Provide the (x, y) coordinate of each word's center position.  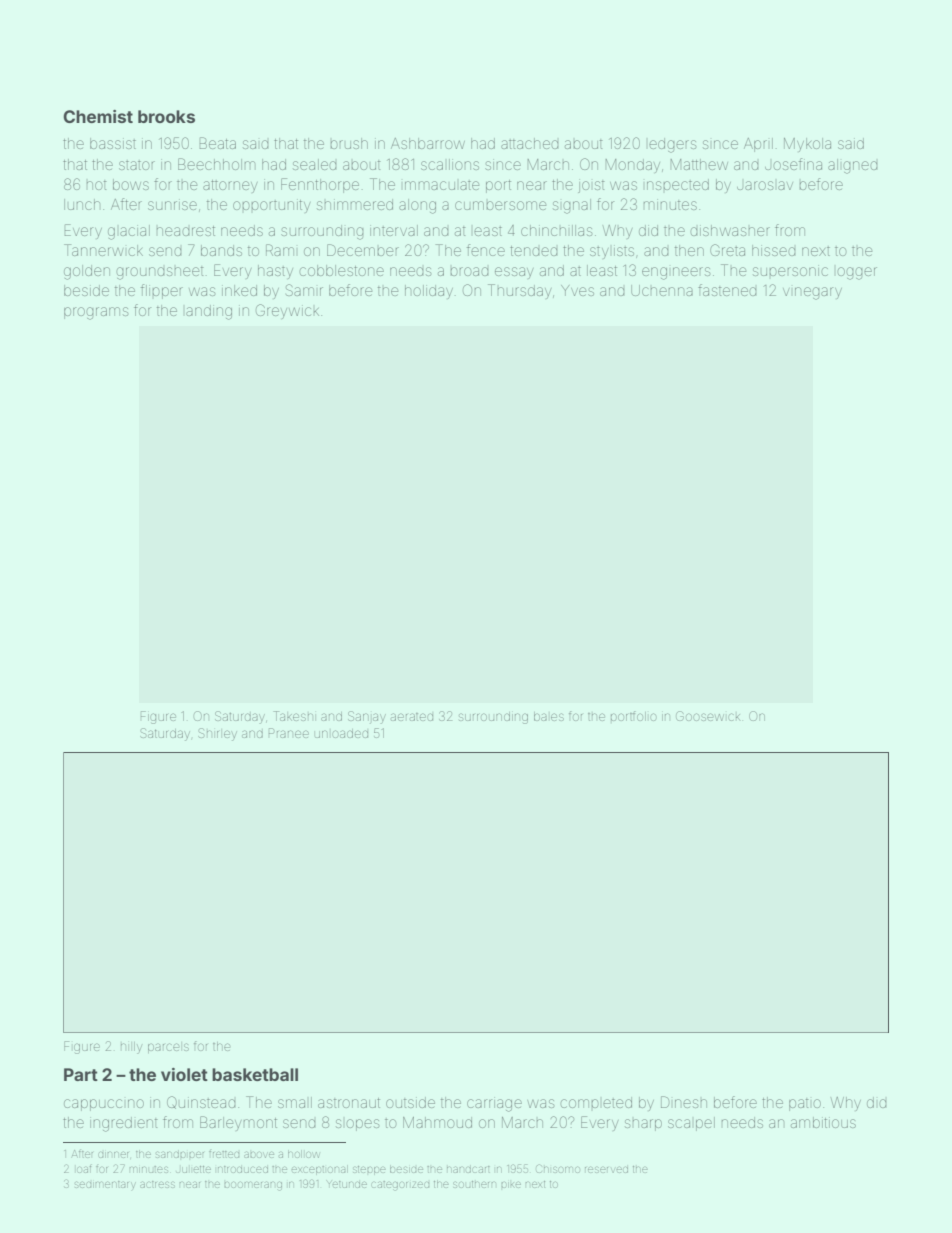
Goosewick (708, 716)
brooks (166, 116)
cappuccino (104, 1105)
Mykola (807, 145)
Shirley (217, 734)
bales (549, 716)
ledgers (672, 145)
